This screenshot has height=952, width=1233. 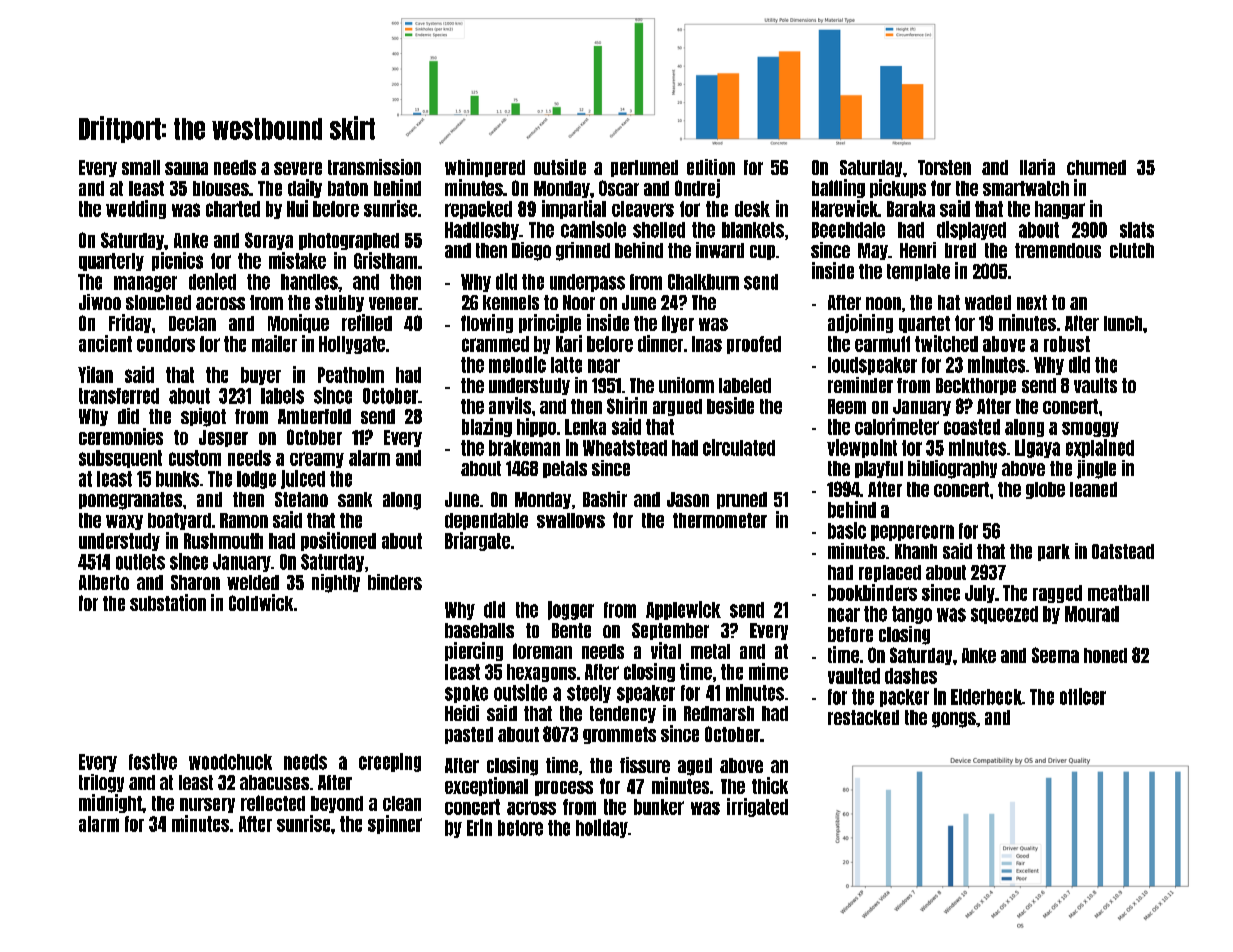 I want to click on principle, so click(x=550, y=323).
